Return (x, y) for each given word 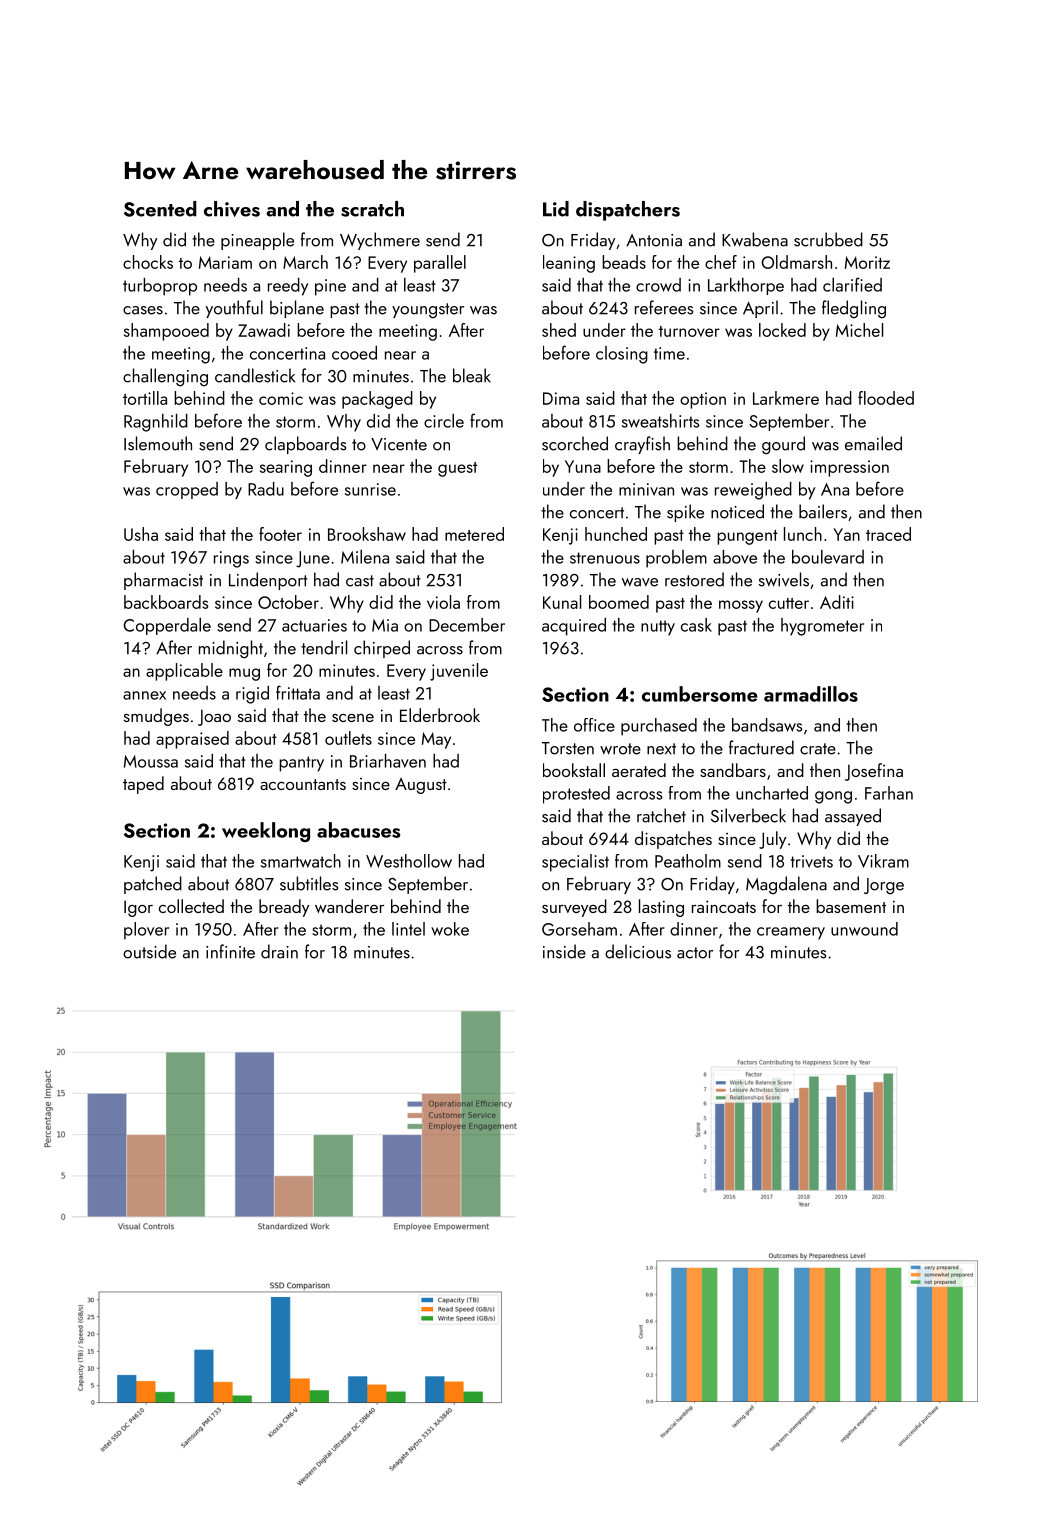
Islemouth (158, 443)
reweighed (753, 491)
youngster (428, 310)
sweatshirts (660, 421)
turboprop (160, 287)
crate (818, 749)
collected (191, 906)
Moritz (867, 262)
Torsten (568, 748)
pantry (301, 764)
